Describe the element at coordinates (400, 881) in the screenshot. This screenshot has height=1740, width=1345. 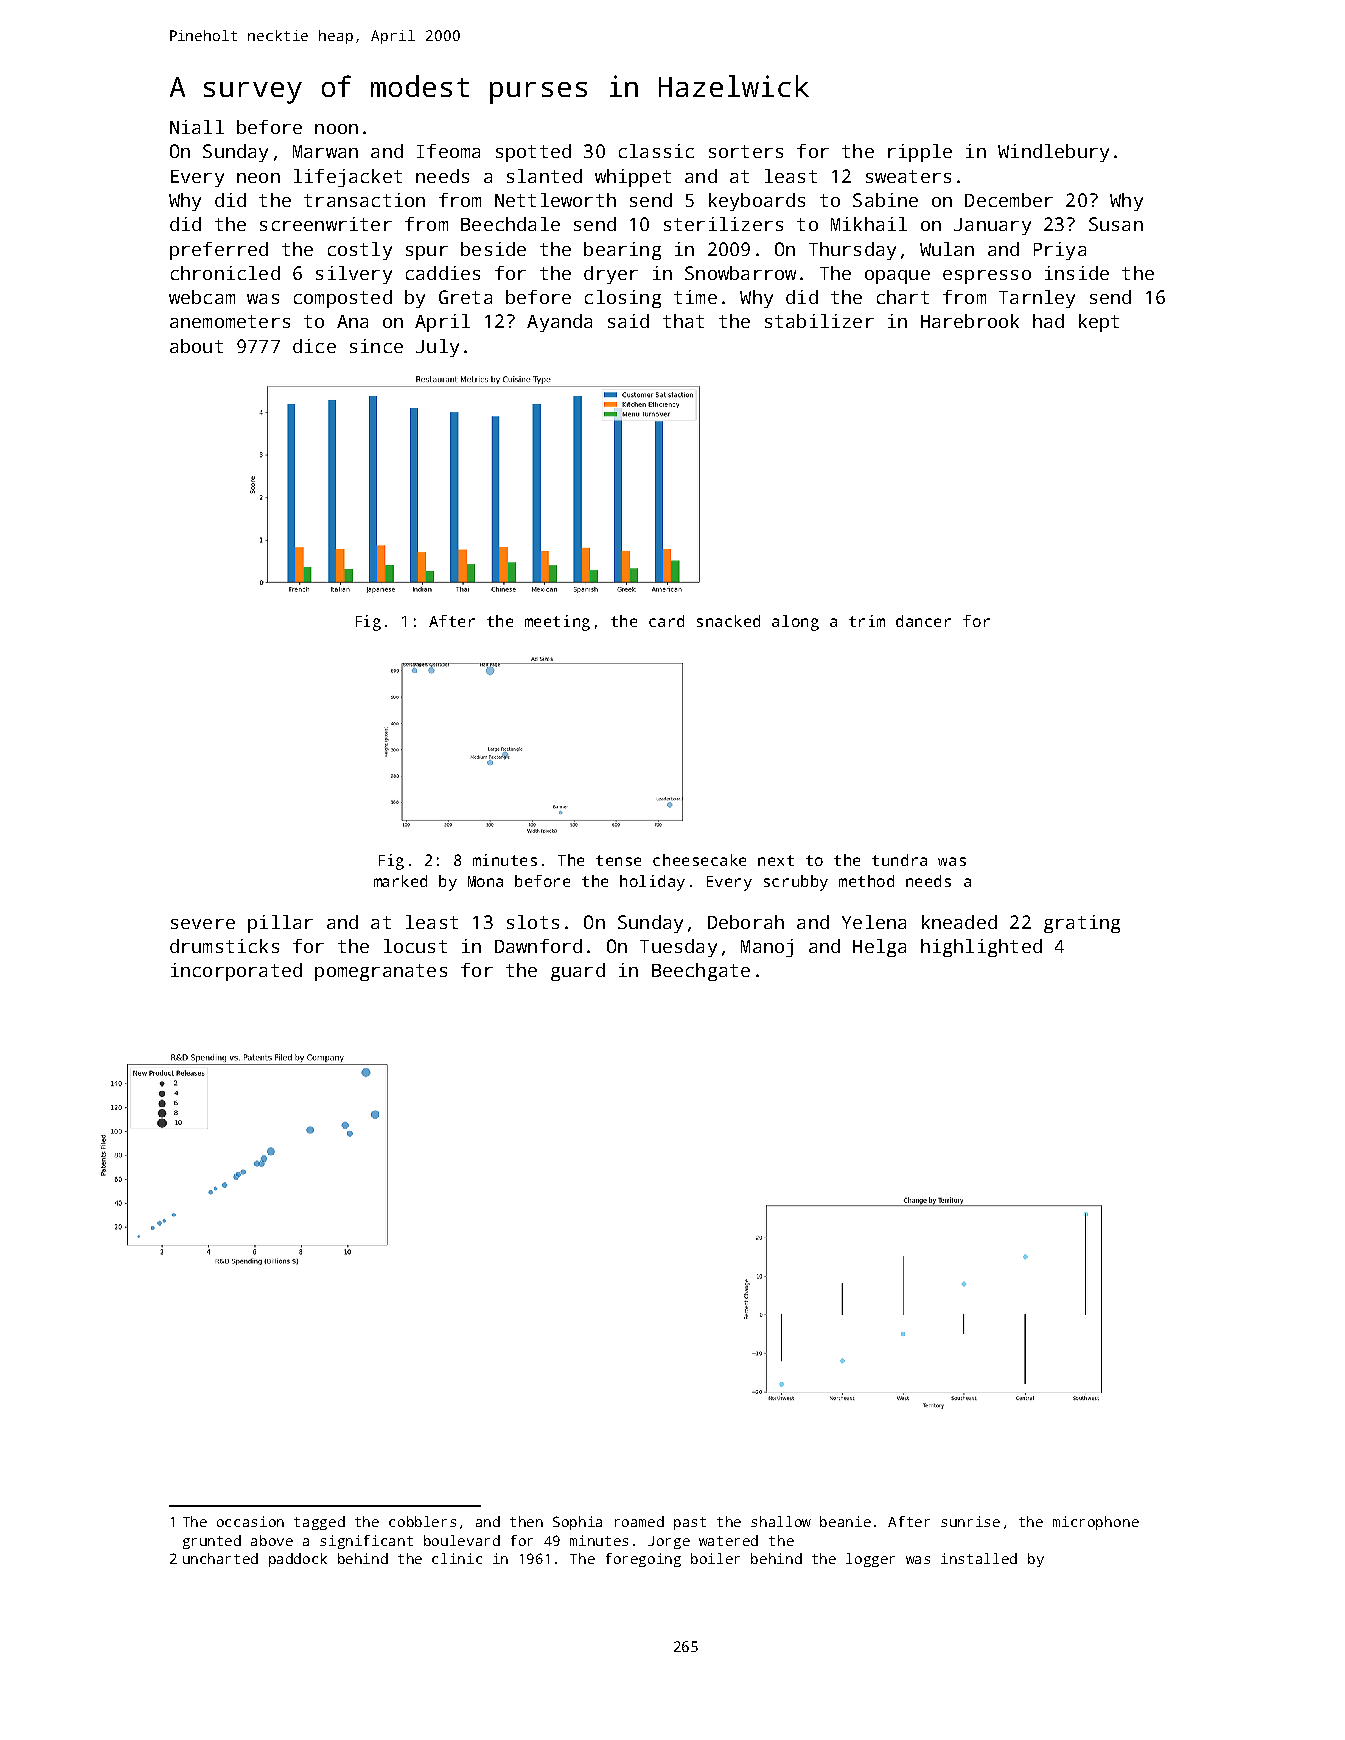
I see `marked` at that location.
